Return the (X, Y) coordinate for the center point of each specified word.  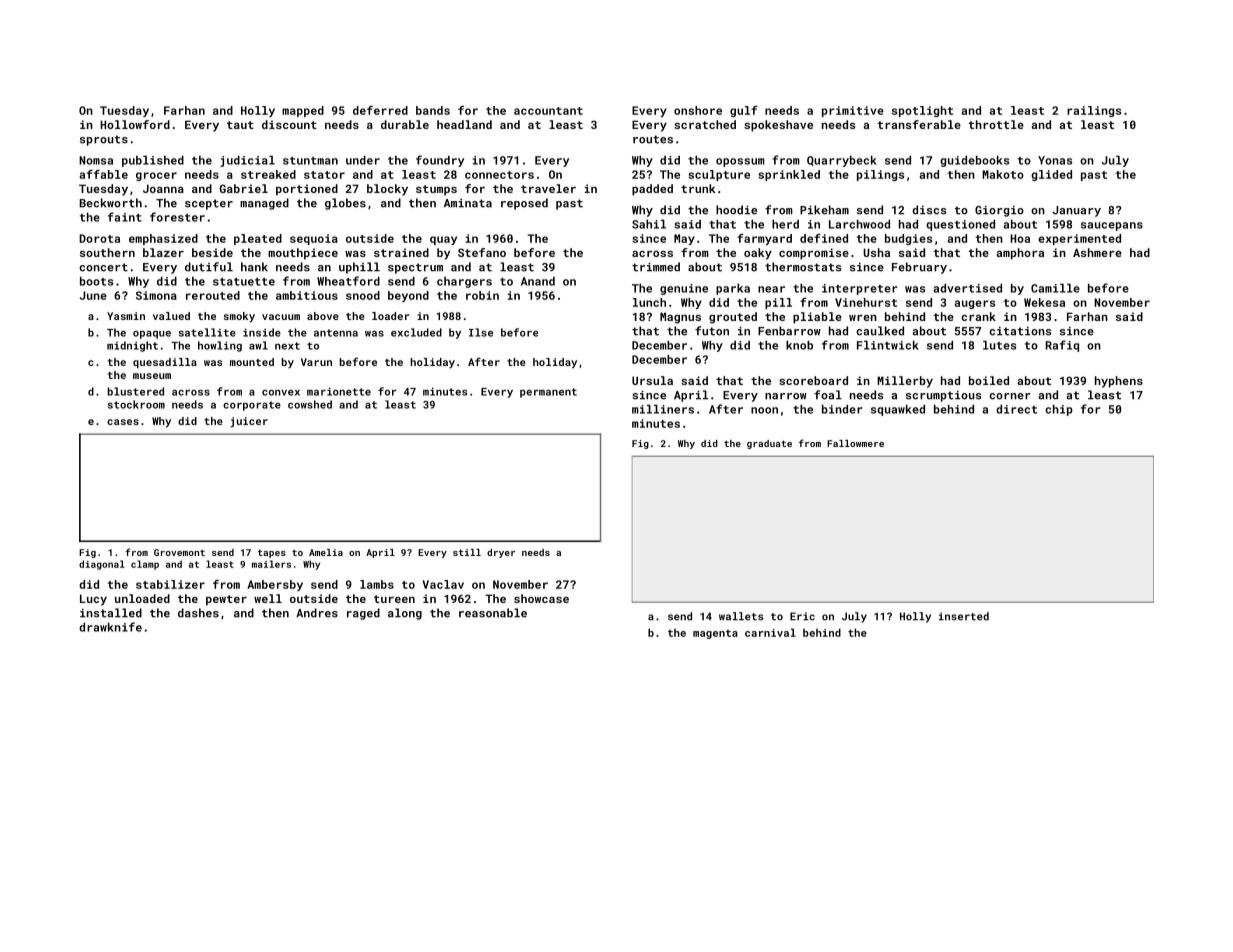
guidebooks (974, 161)
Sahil (649, 224)
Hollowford (135, 124)
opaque (152, 335)
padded (652, 190)
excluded (416, 332)
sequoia (314, 239)
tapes (272, 553)
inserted (964, 616)
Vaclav (443, 584)
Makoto (1003, 174)
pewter (226, 600)
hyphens (1119, 382)
